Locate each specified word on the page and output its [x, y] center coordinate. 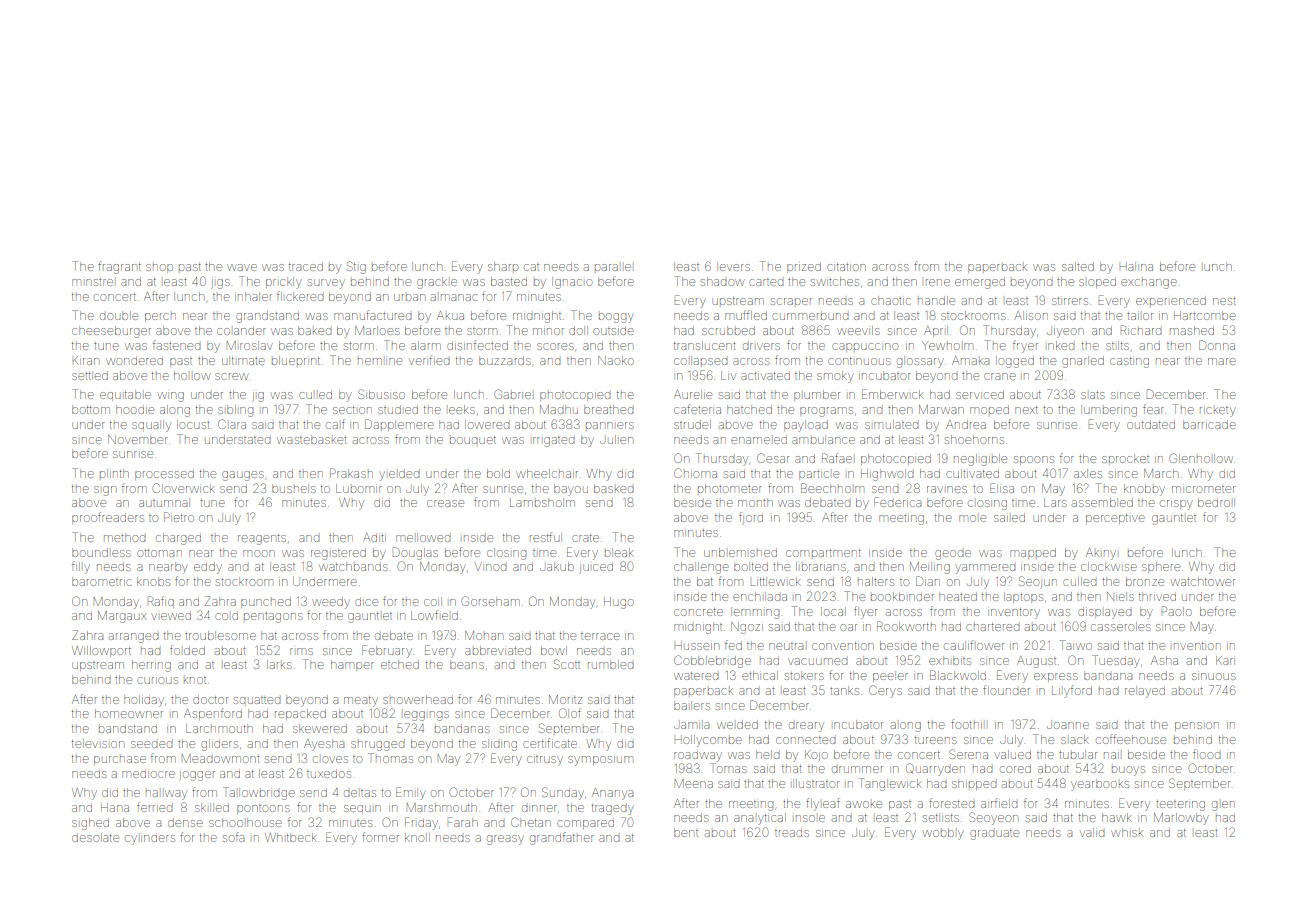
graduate [994, 835]
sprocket [1125, 458]
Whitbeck [291, 837]
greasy [505, 840]
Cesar [773, 458]
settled [90, 375]
